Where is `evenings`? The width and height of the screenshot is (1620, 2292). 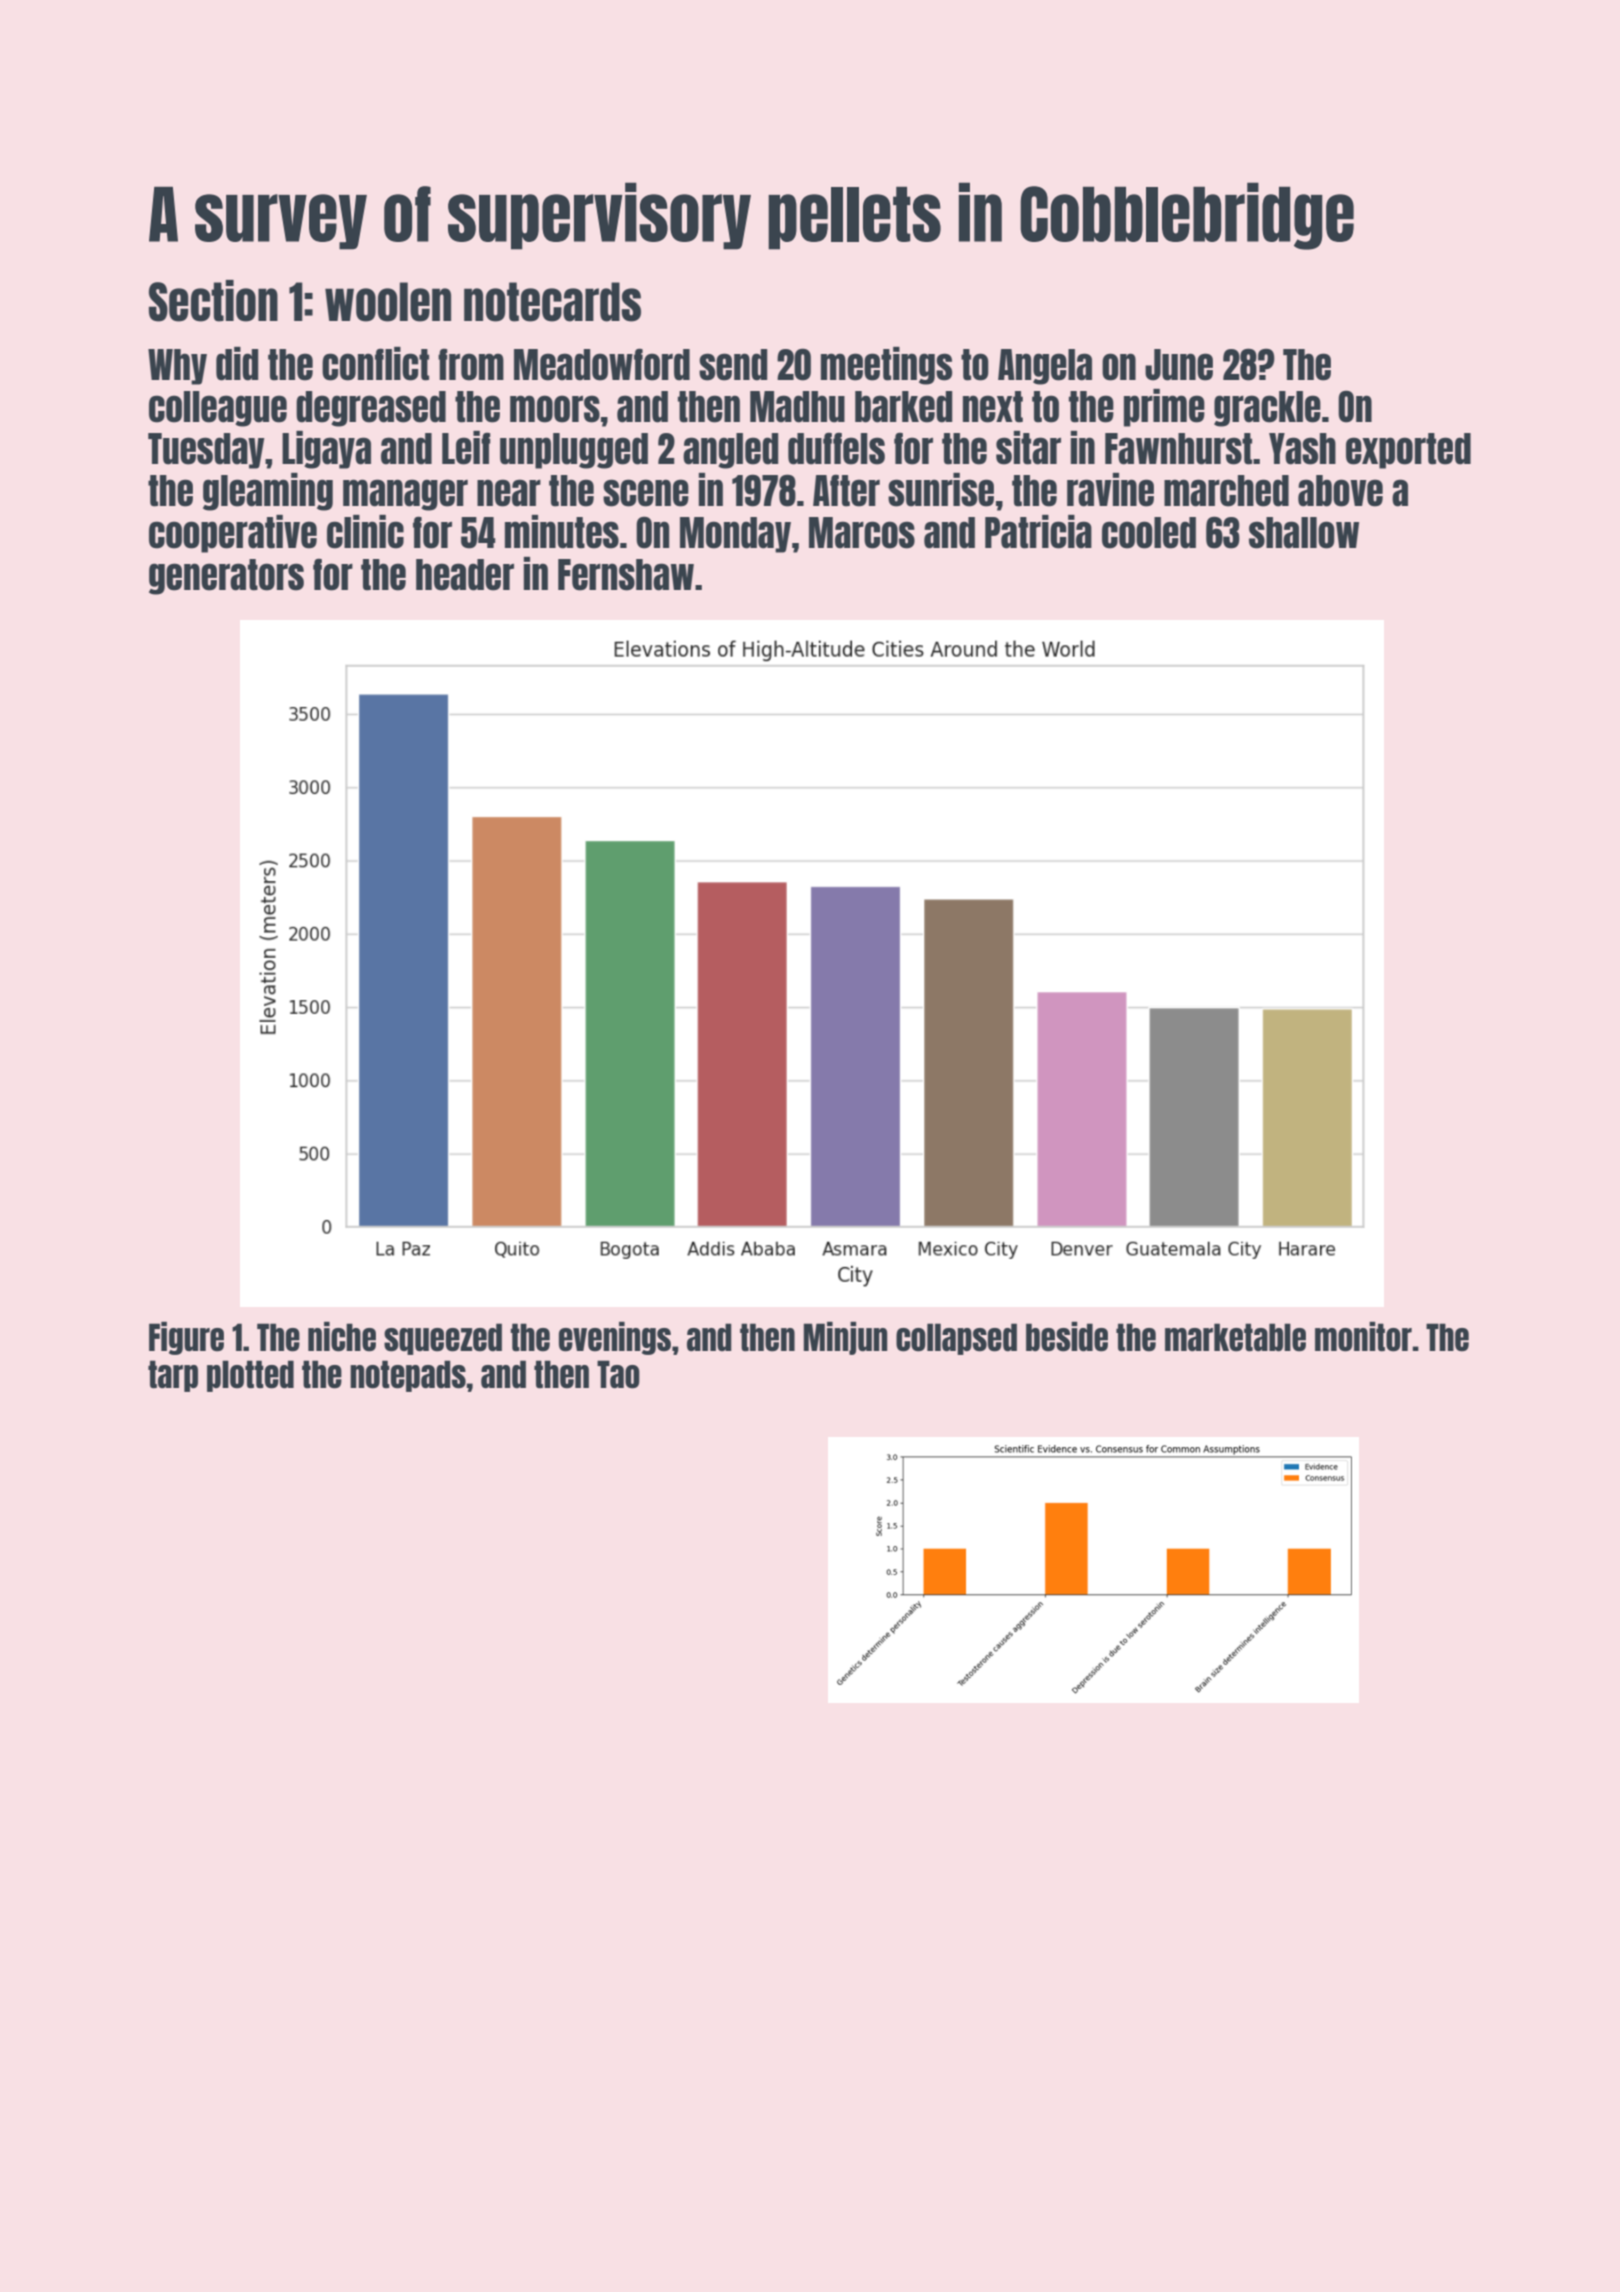 evenings is located at coordinates (615, 1338).
